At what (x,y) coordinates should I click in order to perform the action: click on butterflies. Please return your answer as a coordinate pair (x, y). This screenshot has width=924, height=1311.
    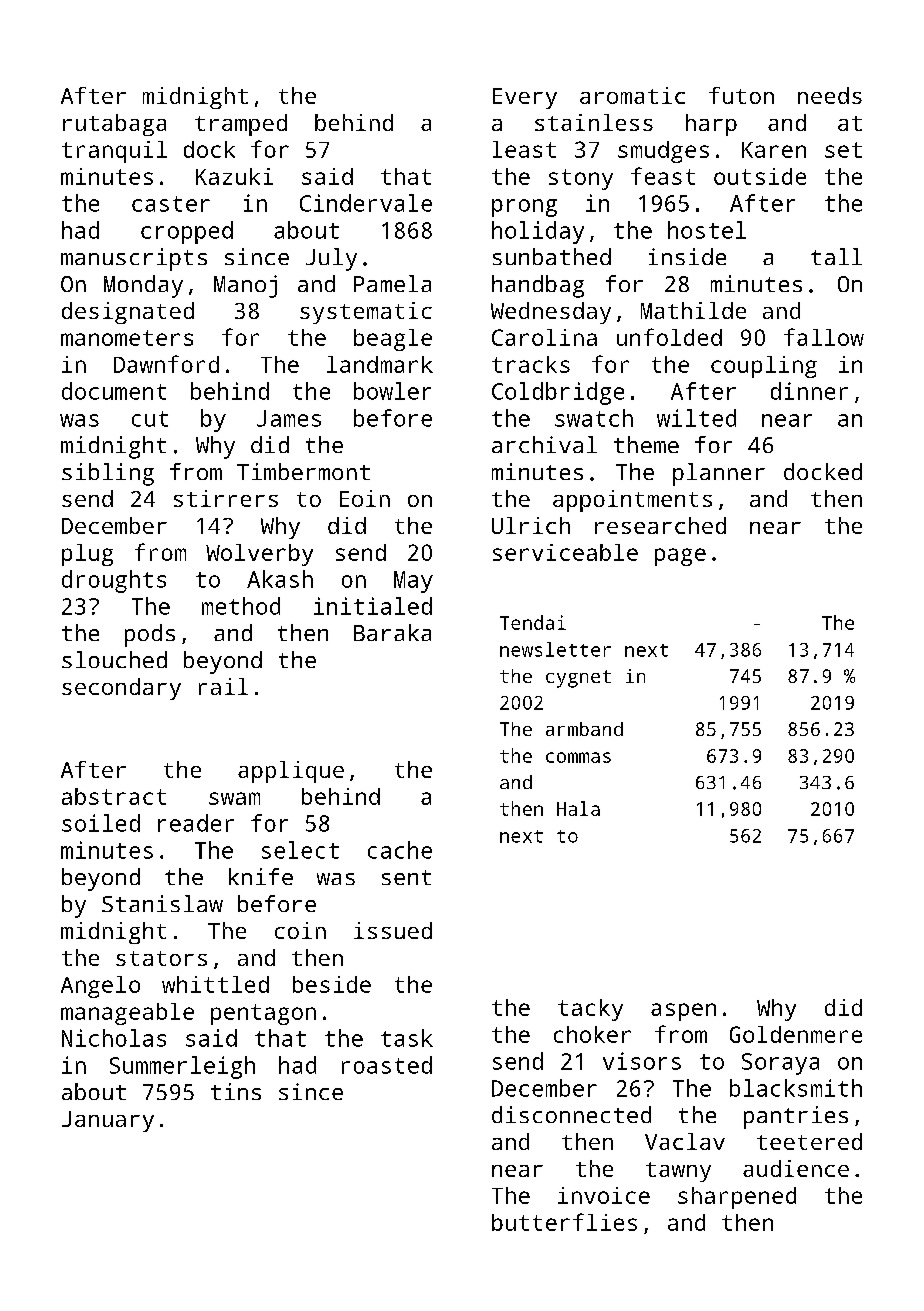
    Looking at the image, I should click on (564, 1222).
